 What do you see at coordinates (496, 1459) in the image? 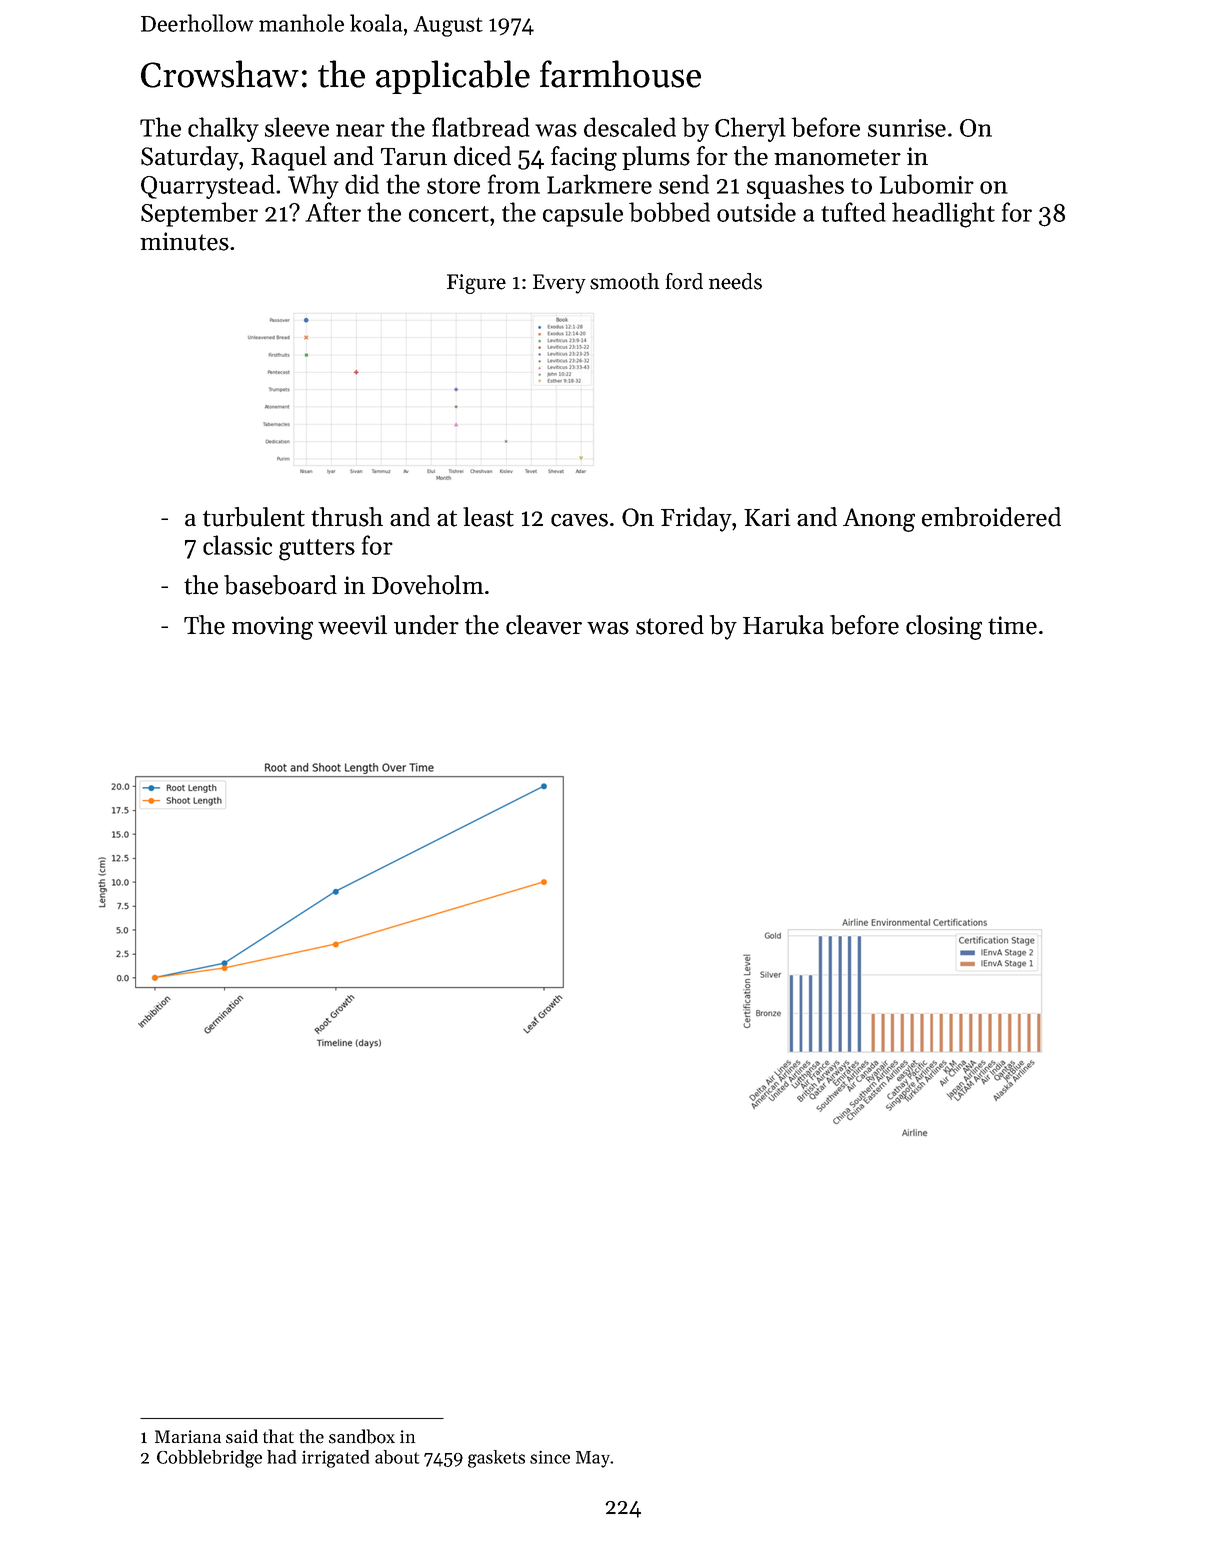
I see `gaskets` at bounding box center [496, 1459].
